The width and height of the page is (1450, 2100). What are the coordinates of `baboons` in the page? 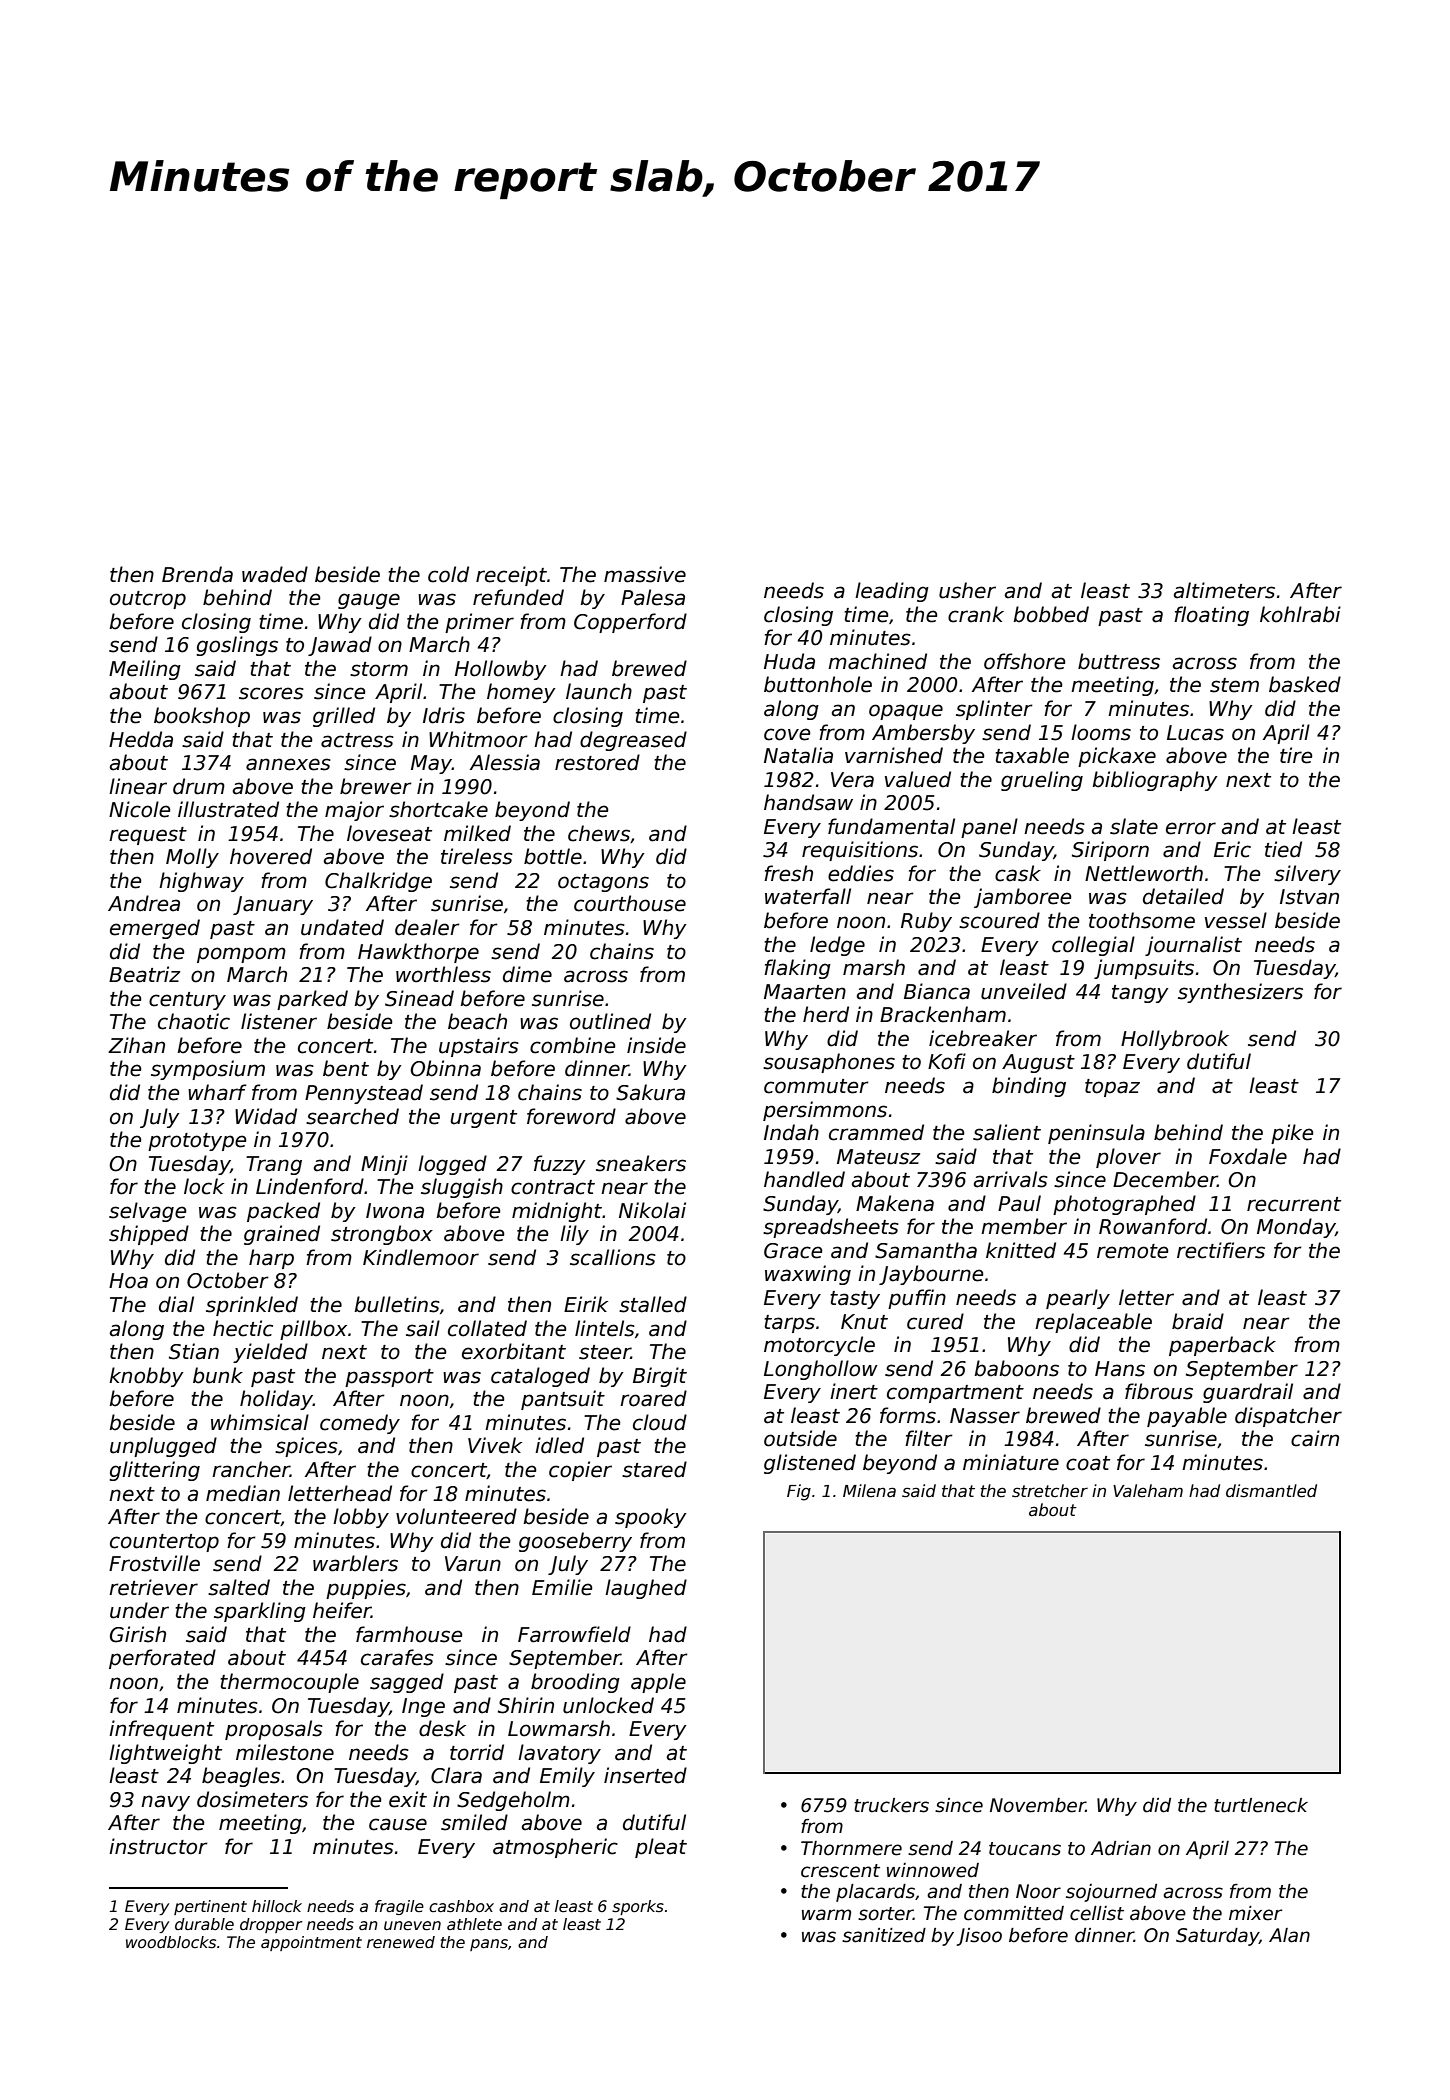 It's located at (1016, 1368).
